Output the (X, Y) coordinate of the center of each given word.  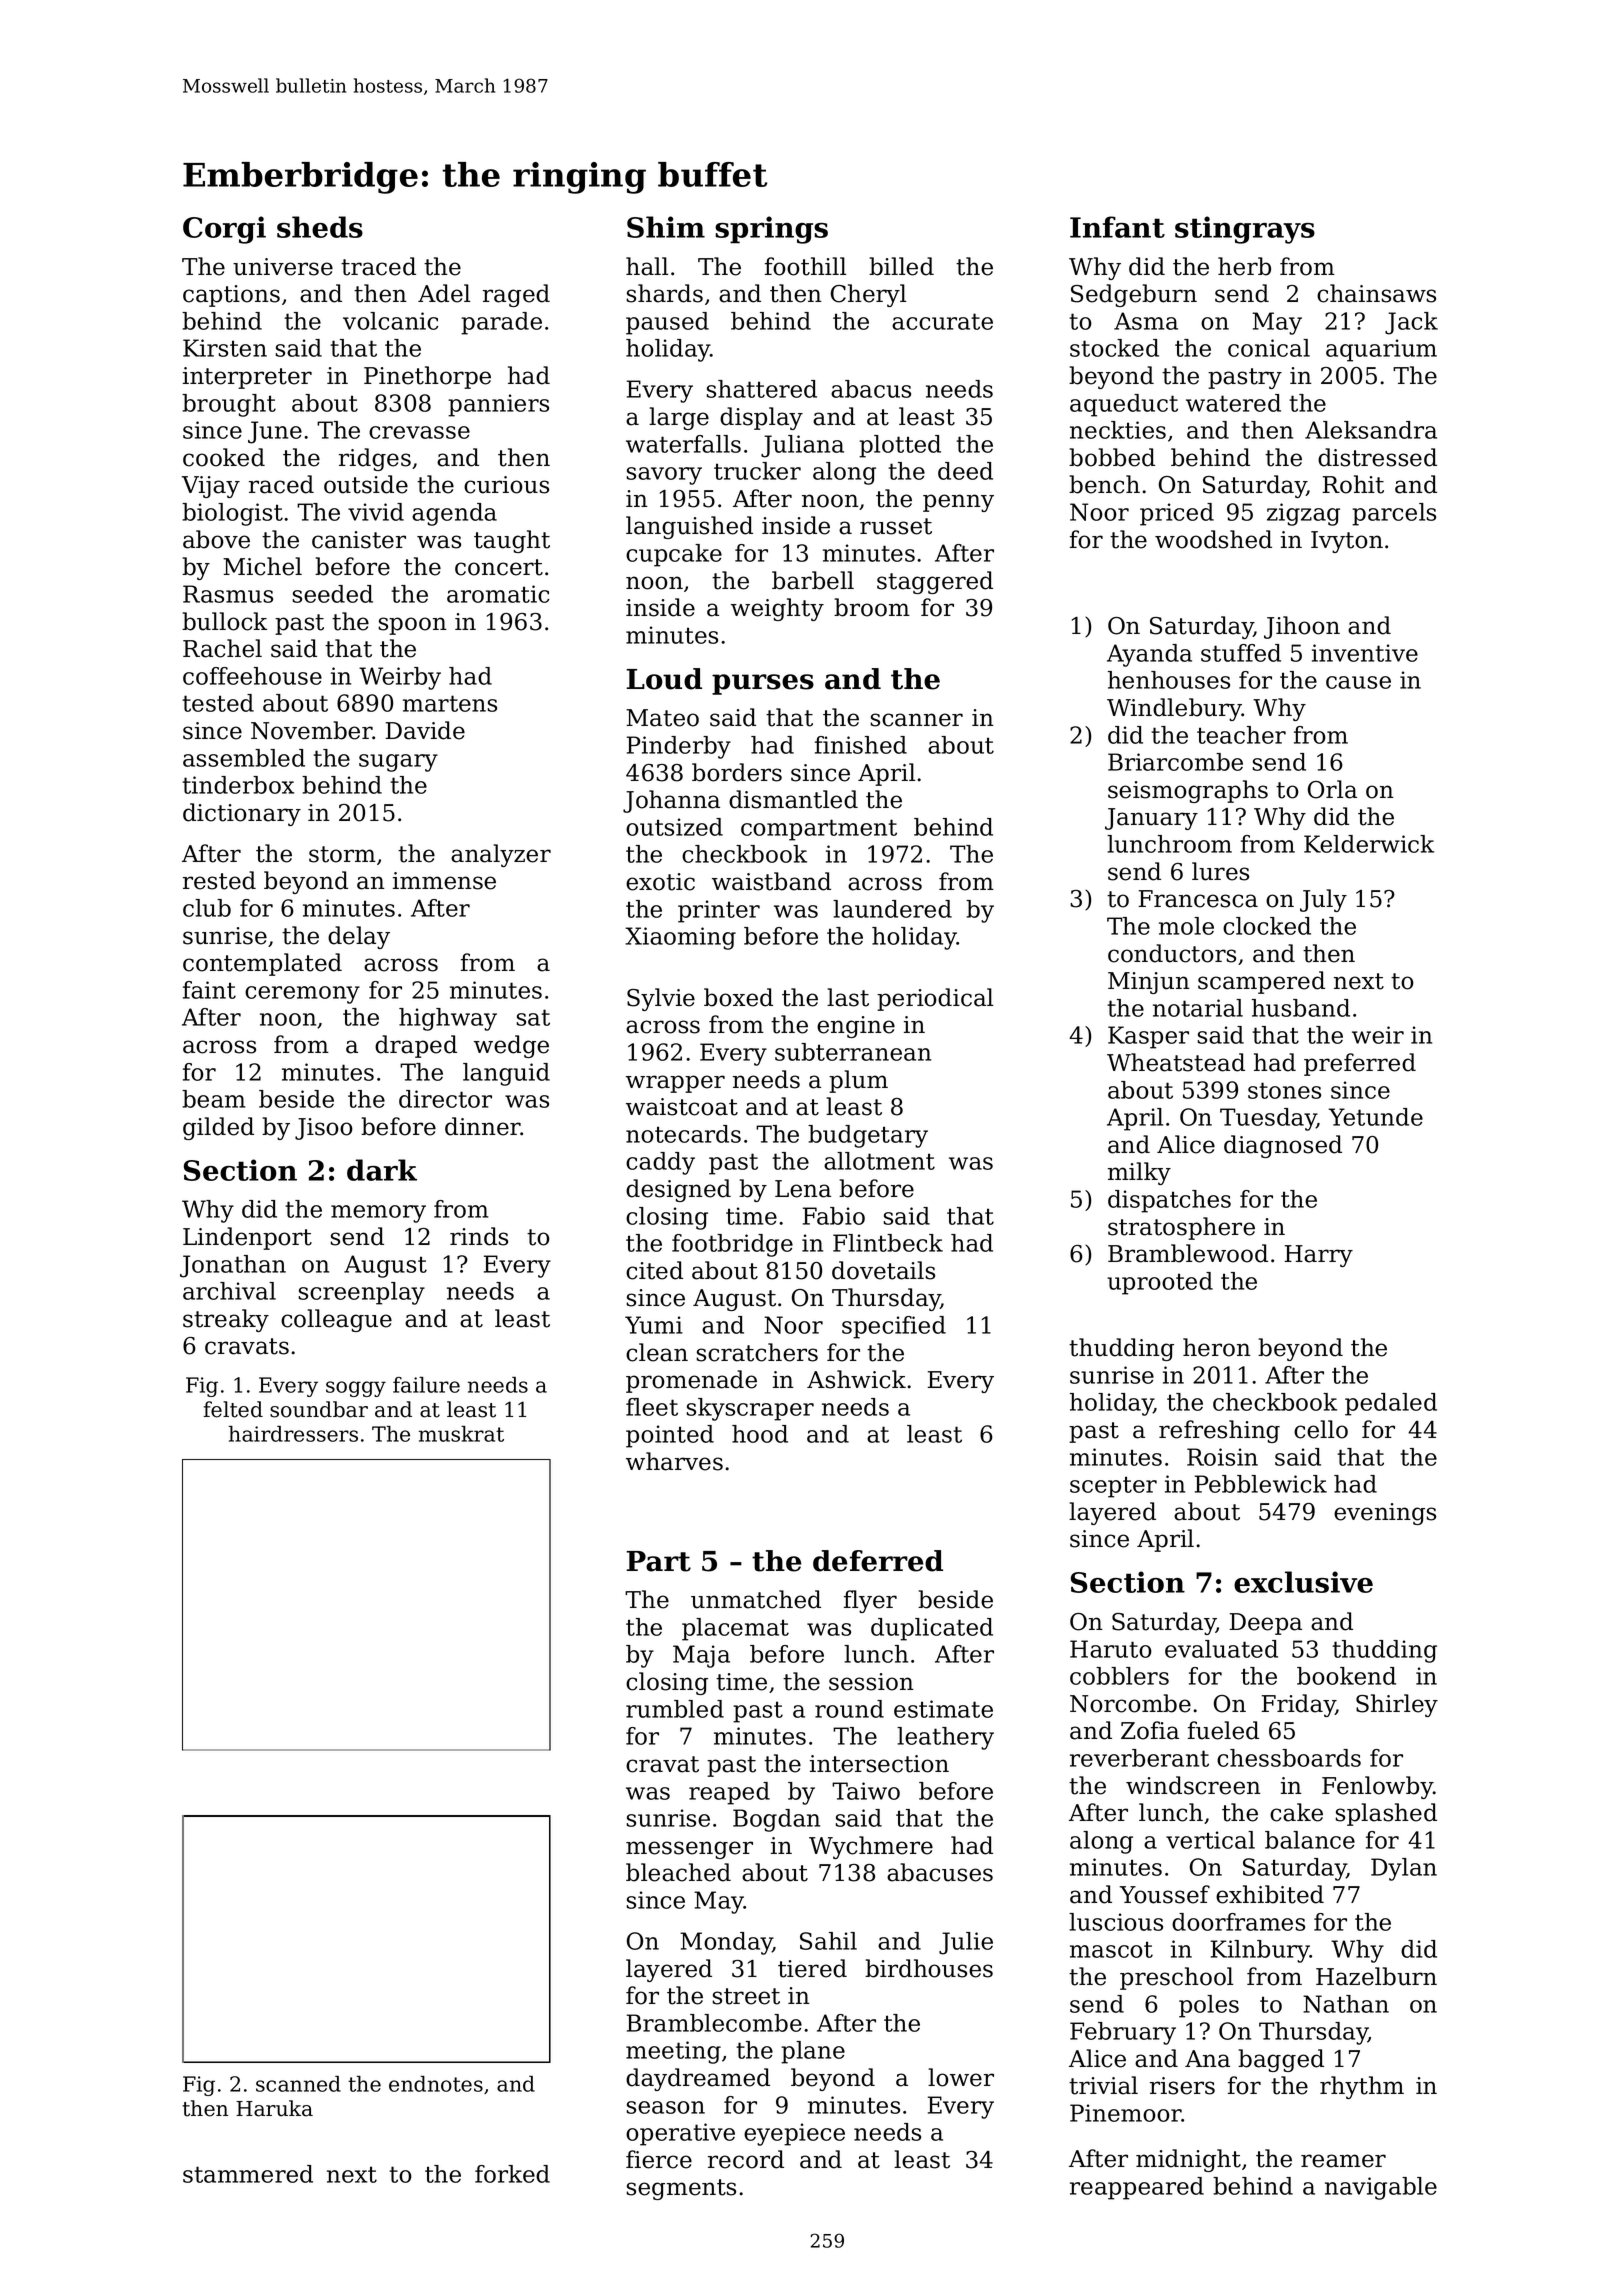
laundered (892, 909)
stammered (248, 2174)
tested (218, 703)
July (1323, 900)
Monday (726, 1943)
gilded (218, 1128)
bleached (678, 1872)
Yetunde (1376, 1117)
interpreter (247, 378)
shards (664, 293)
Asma (1146, 321)
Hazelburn (1376, 1976)
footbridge (732, 1245)
